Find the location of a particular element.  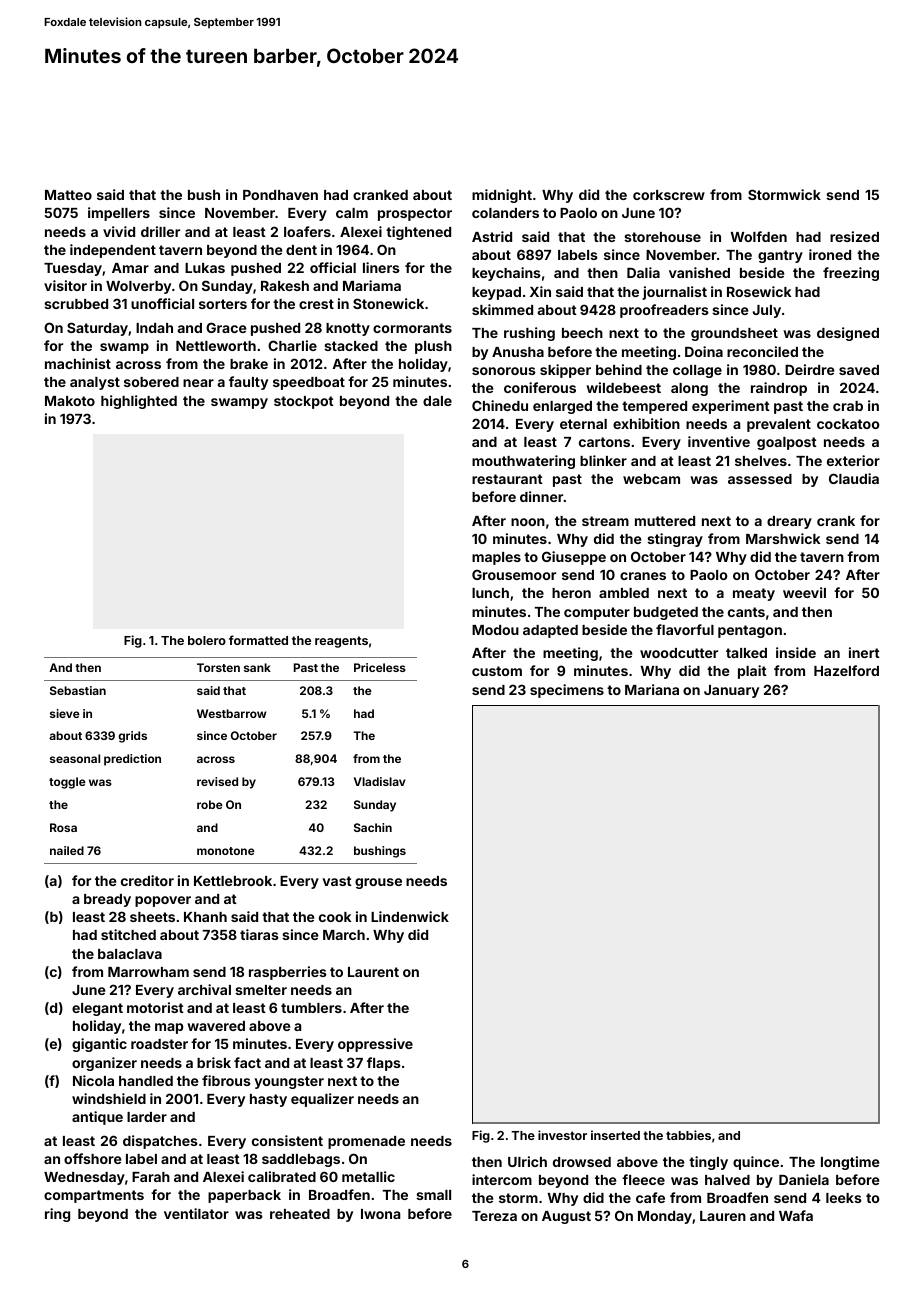

compartments is located at coordinates (94, 1196).
